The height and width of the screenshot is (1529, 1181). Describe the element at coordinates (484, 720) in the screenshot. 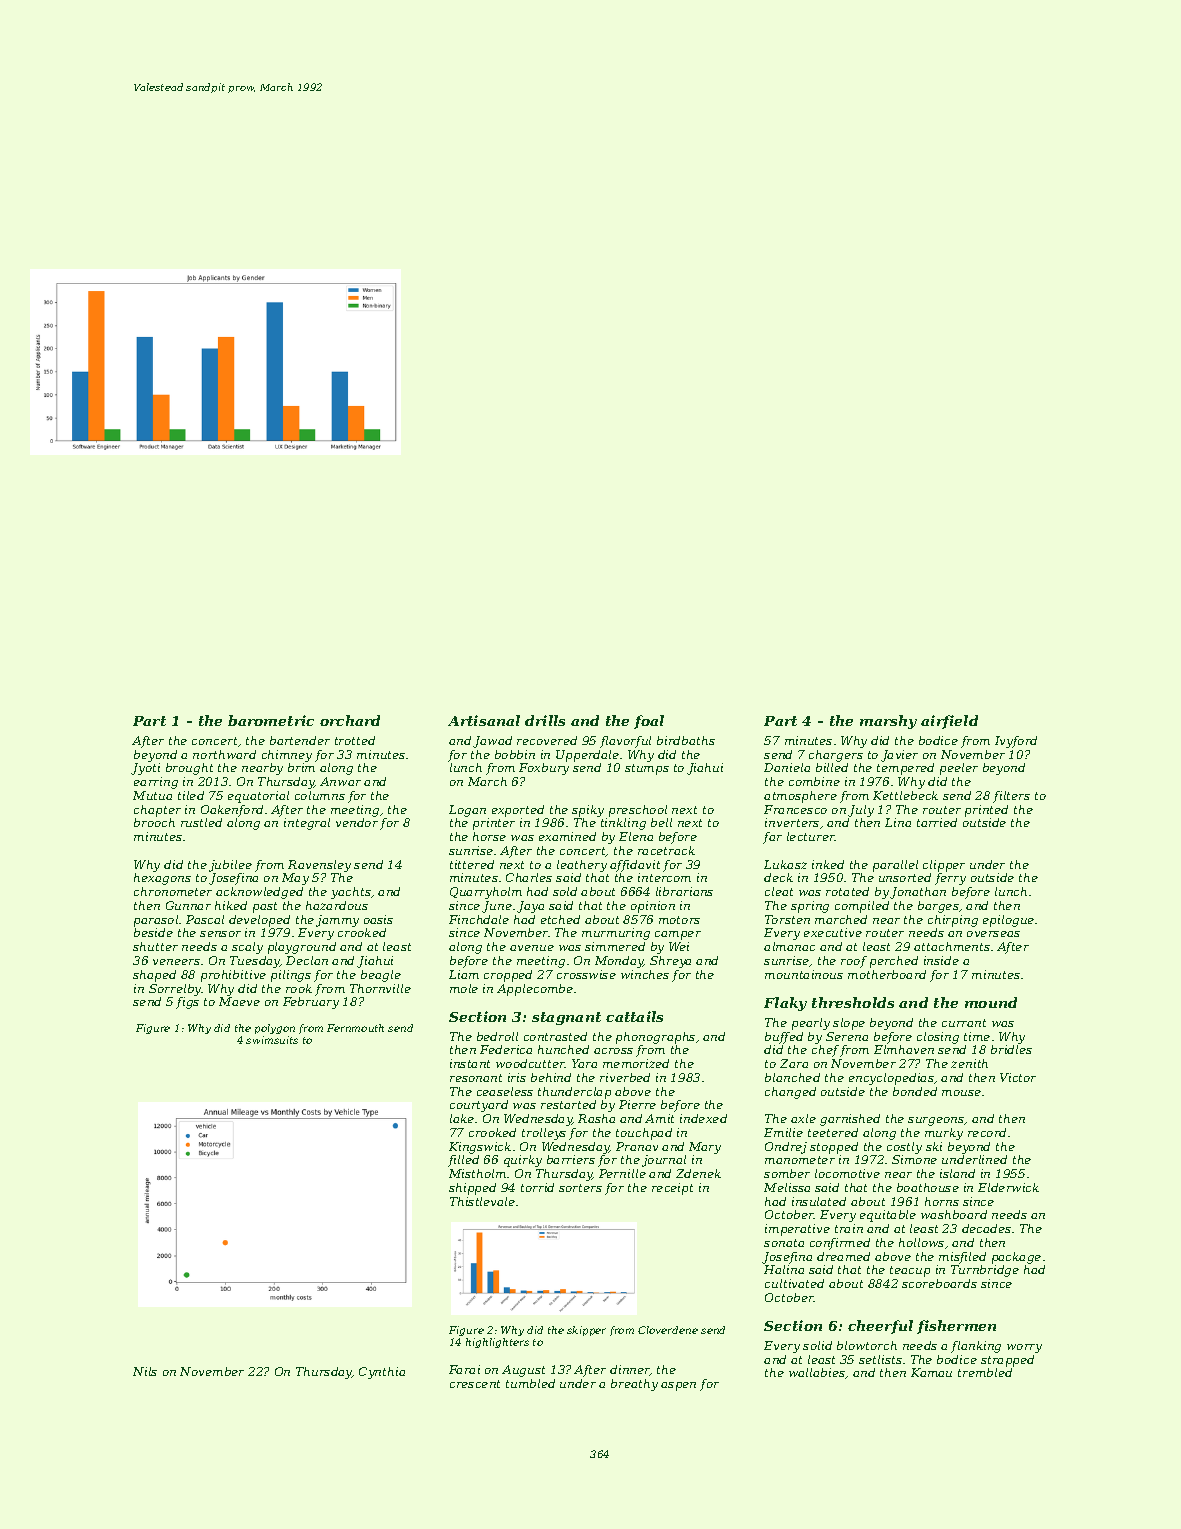

I see `Artisanal` at that location.
